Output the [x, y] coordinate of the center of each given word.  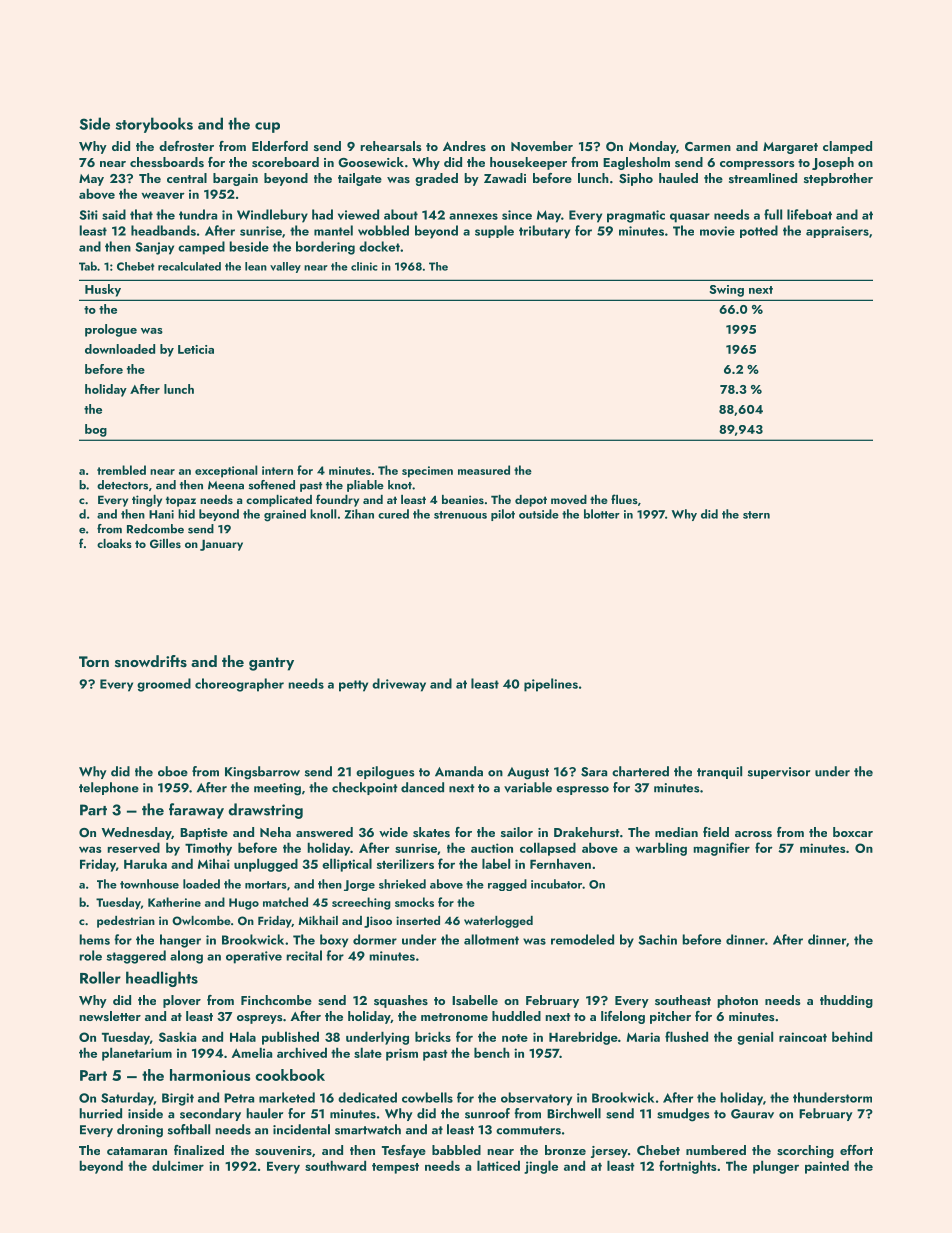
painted [827, 1167]
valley [285, 267]
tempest [395, 1168]
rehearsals [391, 146]
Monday [652, 147]
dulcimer [178, 1165]
